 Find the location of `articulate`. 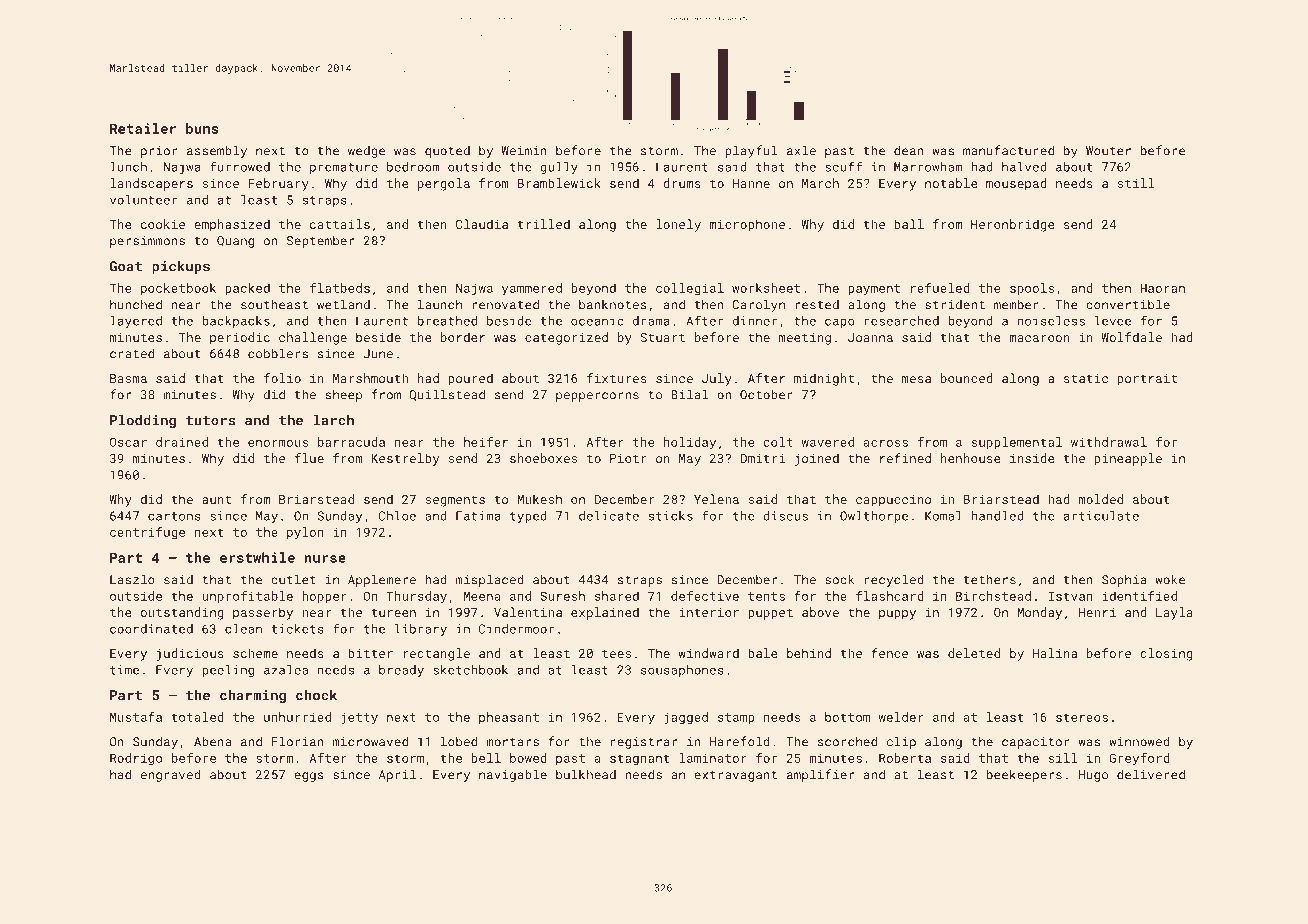

articulate is located at coordinates (1101, 516).
